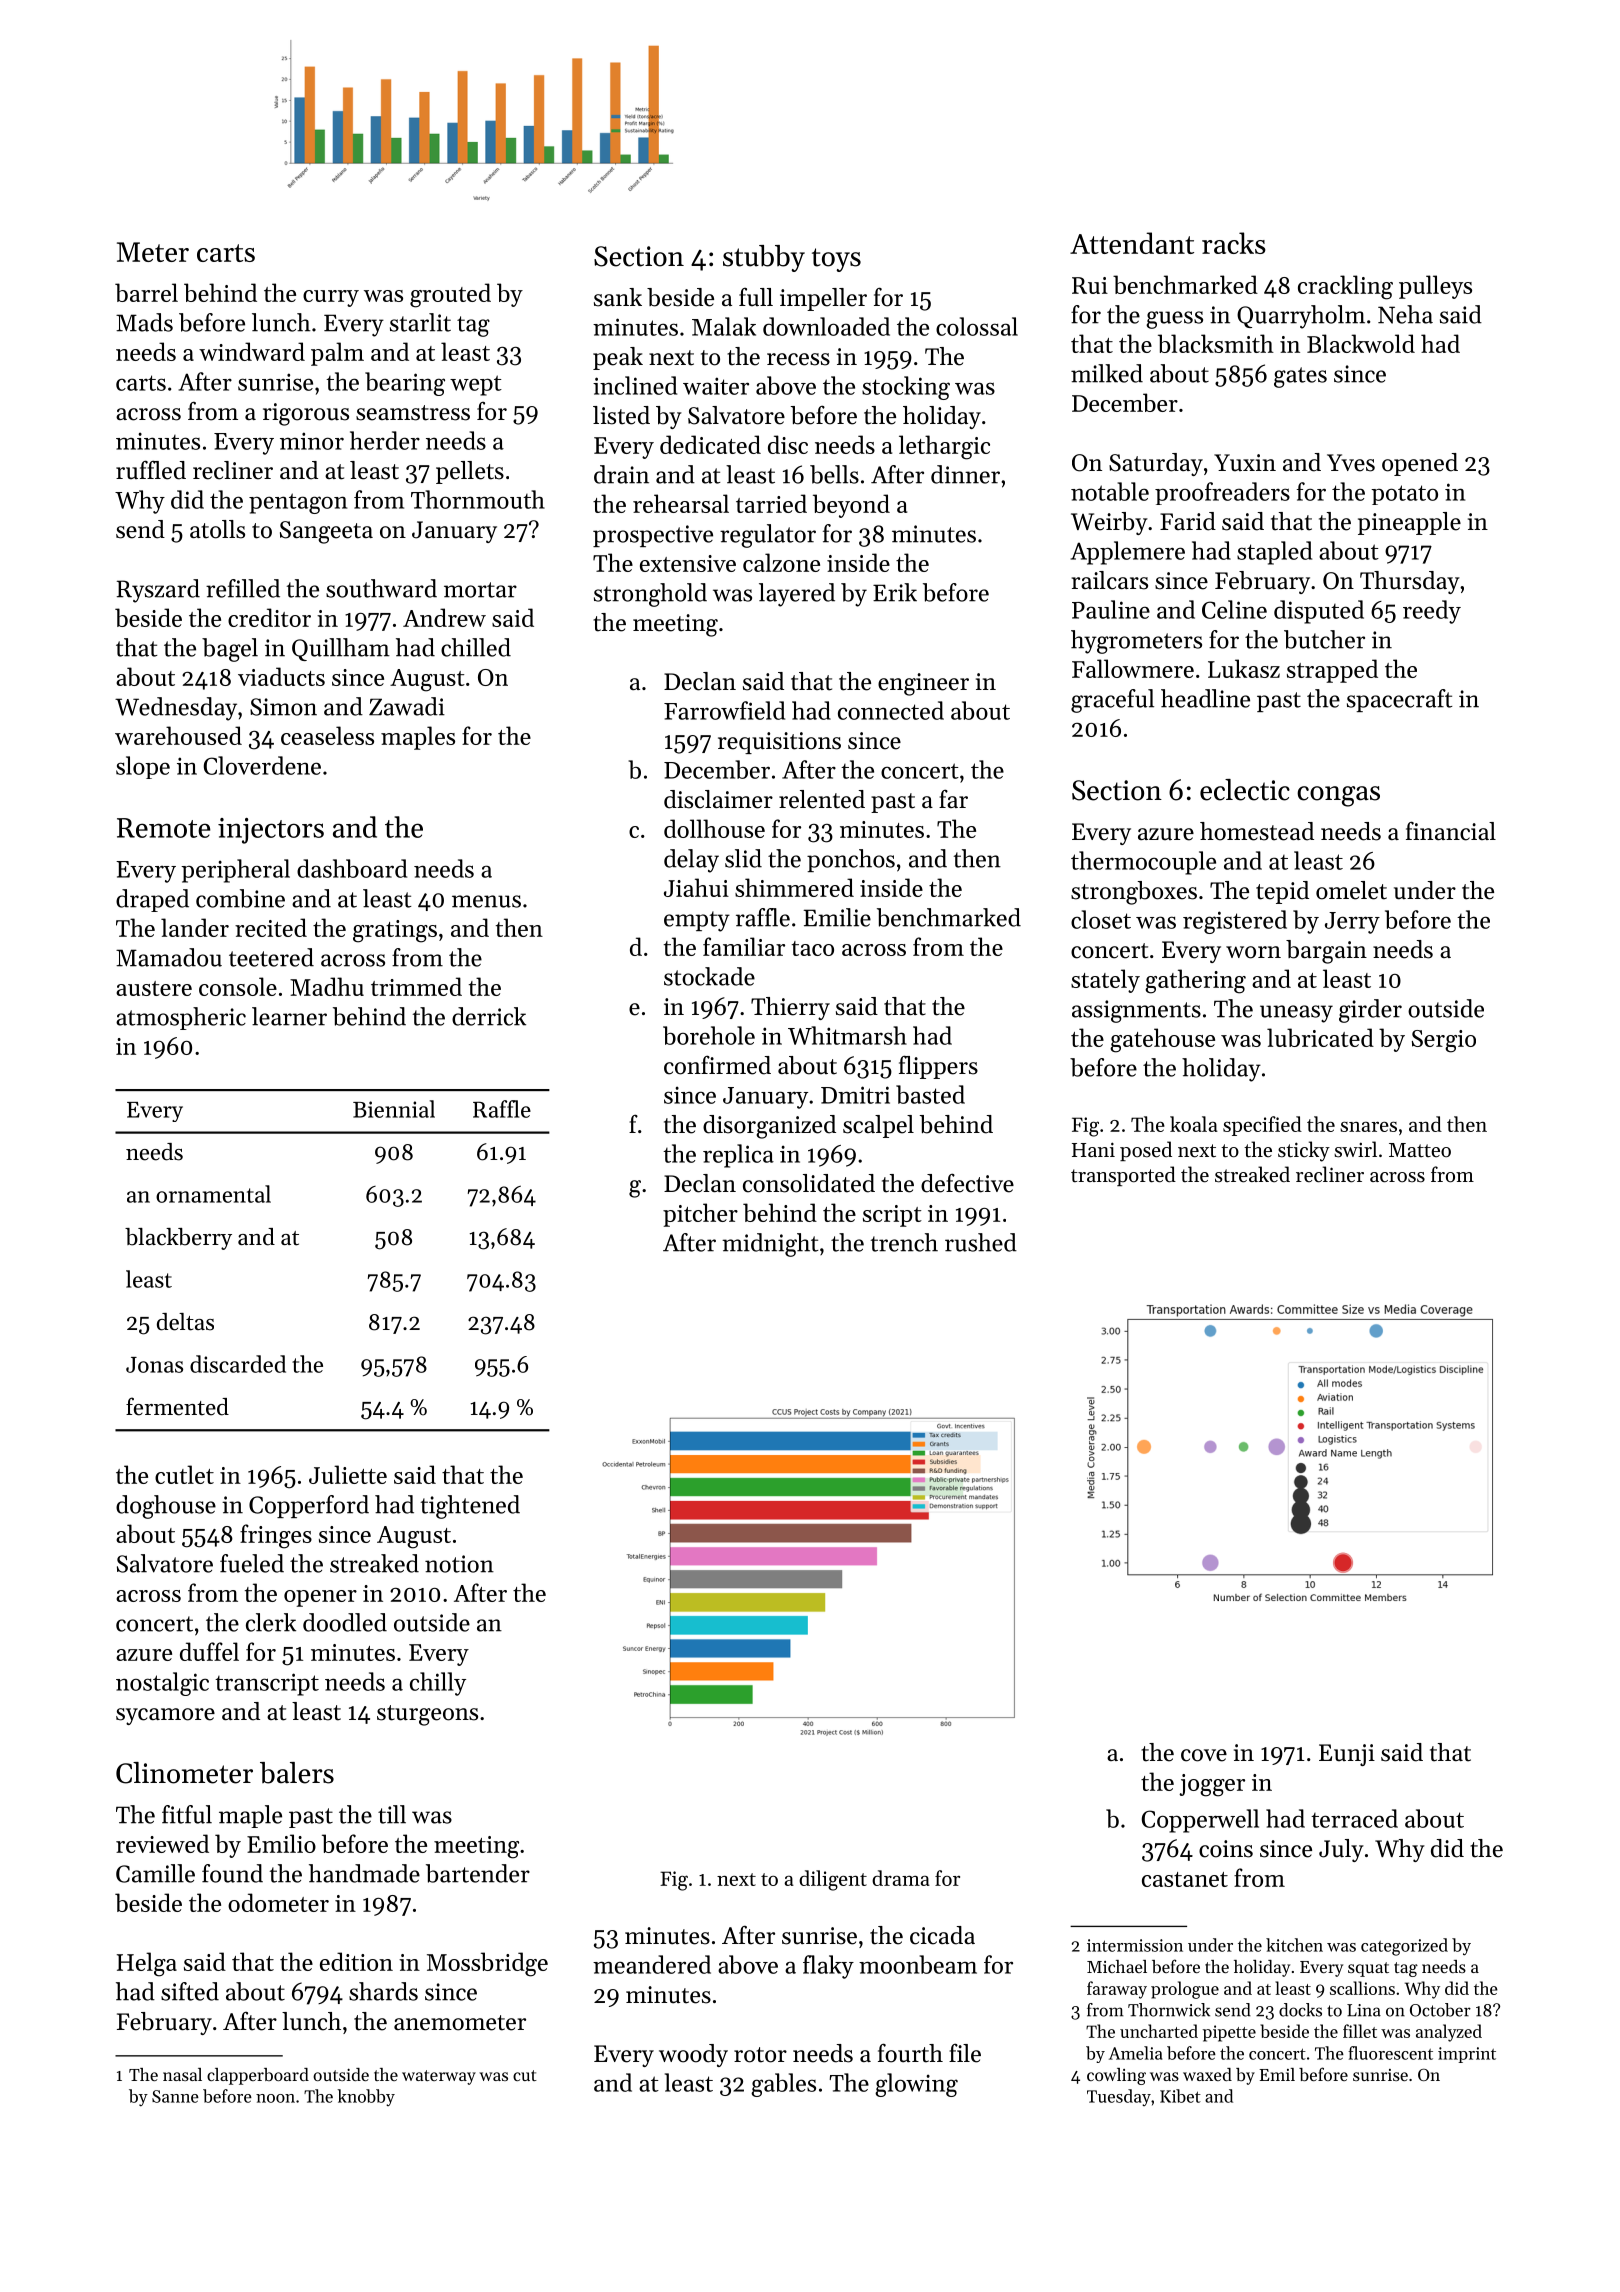 The width and height of the screenshot is (1620, 2292). What do you see at coordinates (459, 1564) in the screenshot?
I see `notion` at bounding box center [459, 1564].
